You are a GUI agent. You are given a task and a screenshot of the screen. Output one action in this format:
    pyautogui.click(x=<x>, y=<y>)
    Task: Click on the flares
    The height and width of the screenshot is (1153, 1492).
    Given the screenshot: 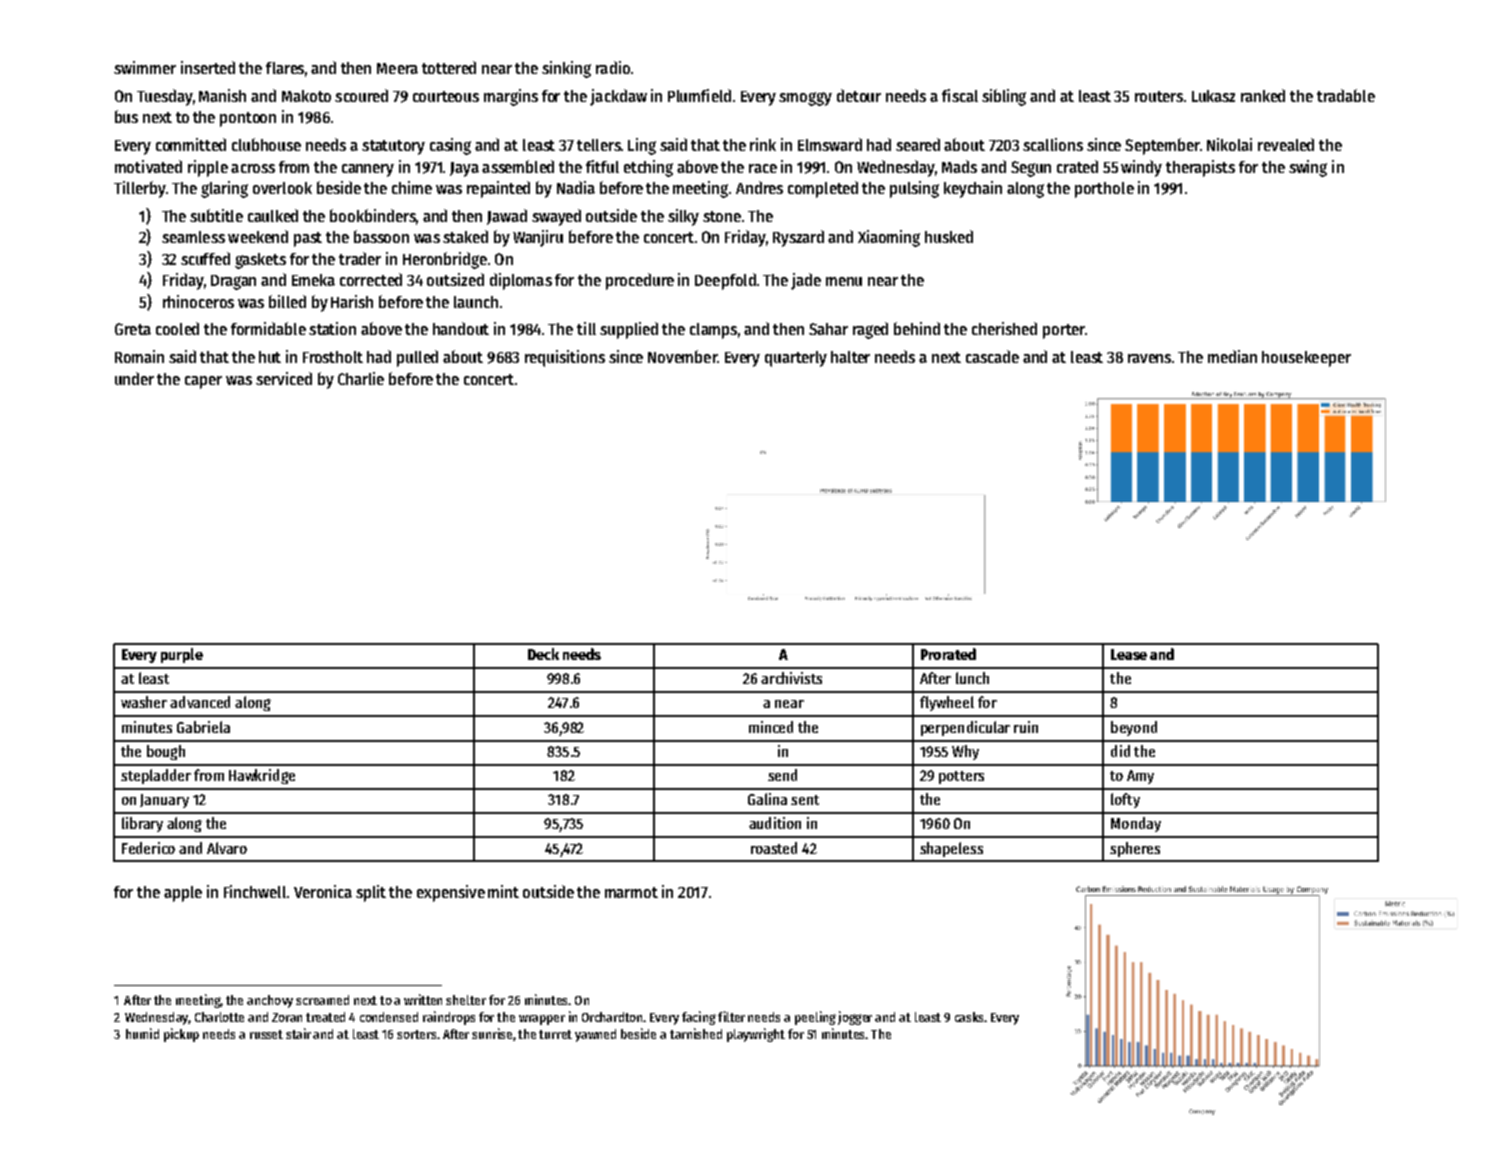 What is the action you would take?
    pyautogui.click(x=285, y=68)
